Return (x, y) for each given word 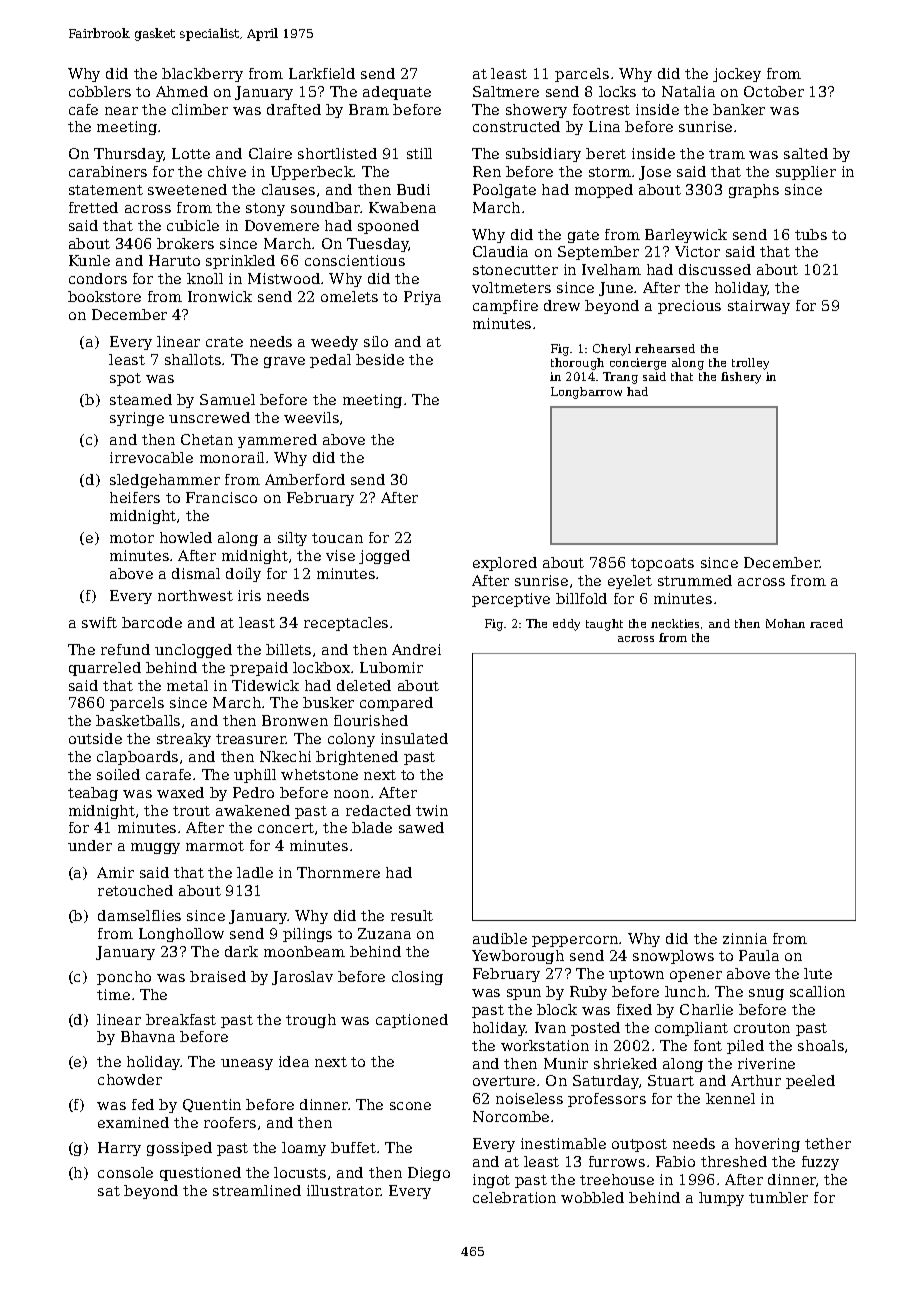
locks (617, 91)
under (90, 845)
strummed (695, 580)
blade (372, 827)
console (125, 1172)
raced (826, 623)
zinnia (745, 938)
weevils (311, 417)
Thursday (129, 155)
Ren (487, 171)
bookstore (104, 296)
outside (95, 738)
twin (432, 810)
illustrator (344, 1190)
